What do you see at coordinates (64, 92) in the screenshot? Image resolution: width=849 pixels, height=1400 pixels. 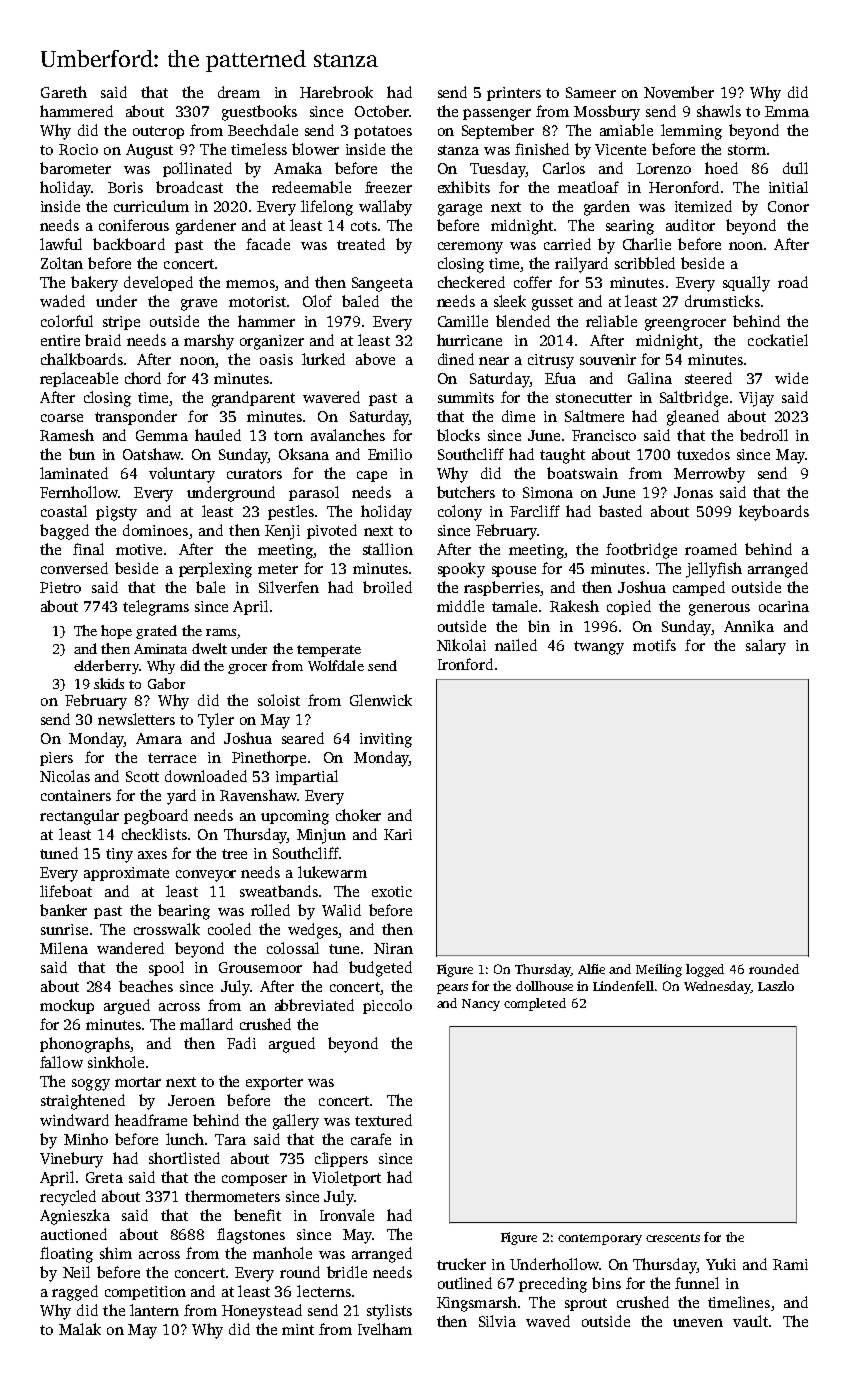 I see `Gareth` at bounding box center [64, 92].
